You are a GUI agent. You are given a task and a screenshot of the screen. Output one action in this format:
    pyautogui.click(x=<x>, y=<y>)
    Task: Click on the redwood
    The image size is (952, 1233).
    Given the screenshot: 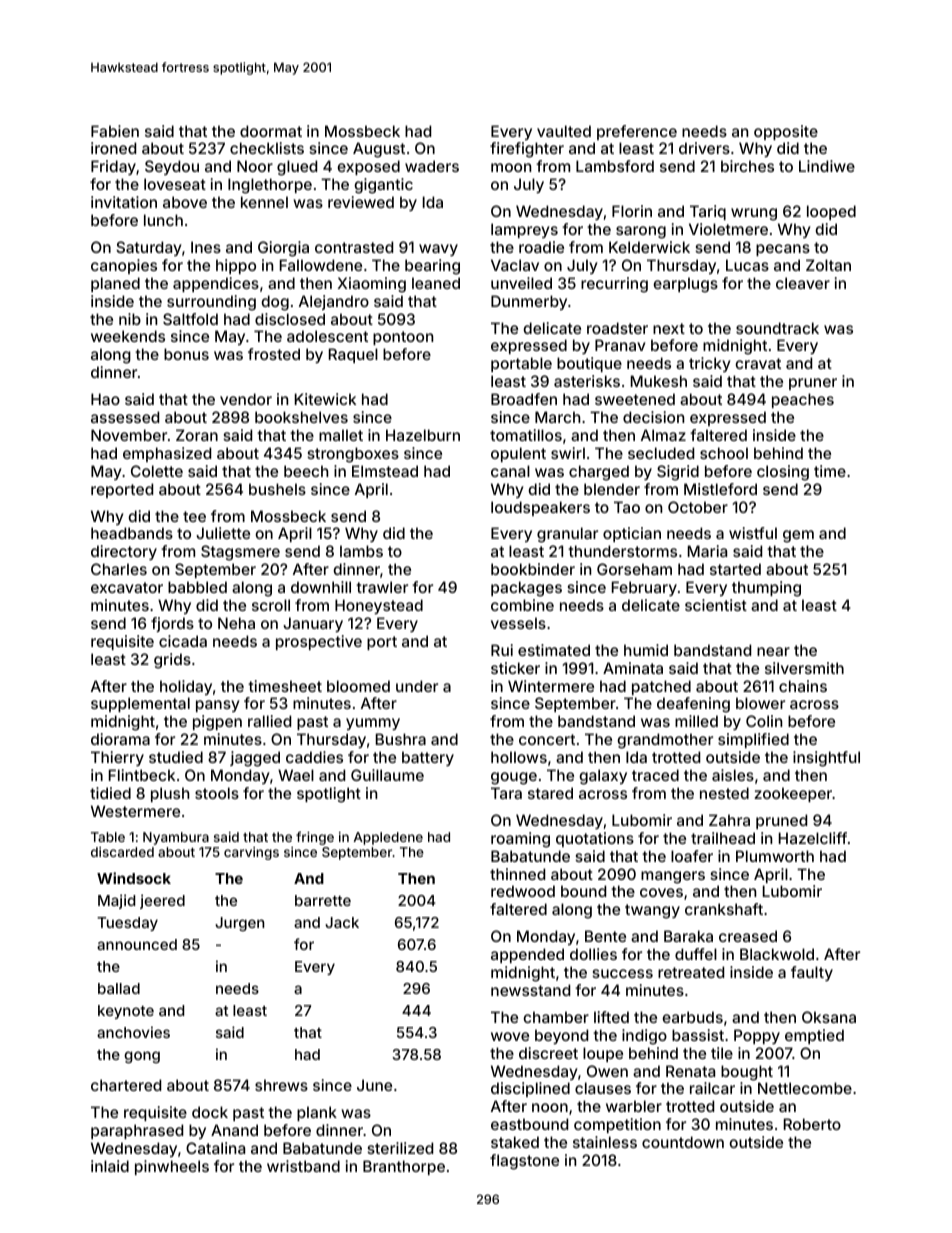 What is the action you would take?
    pyautogui.click(x=523, y=891)
